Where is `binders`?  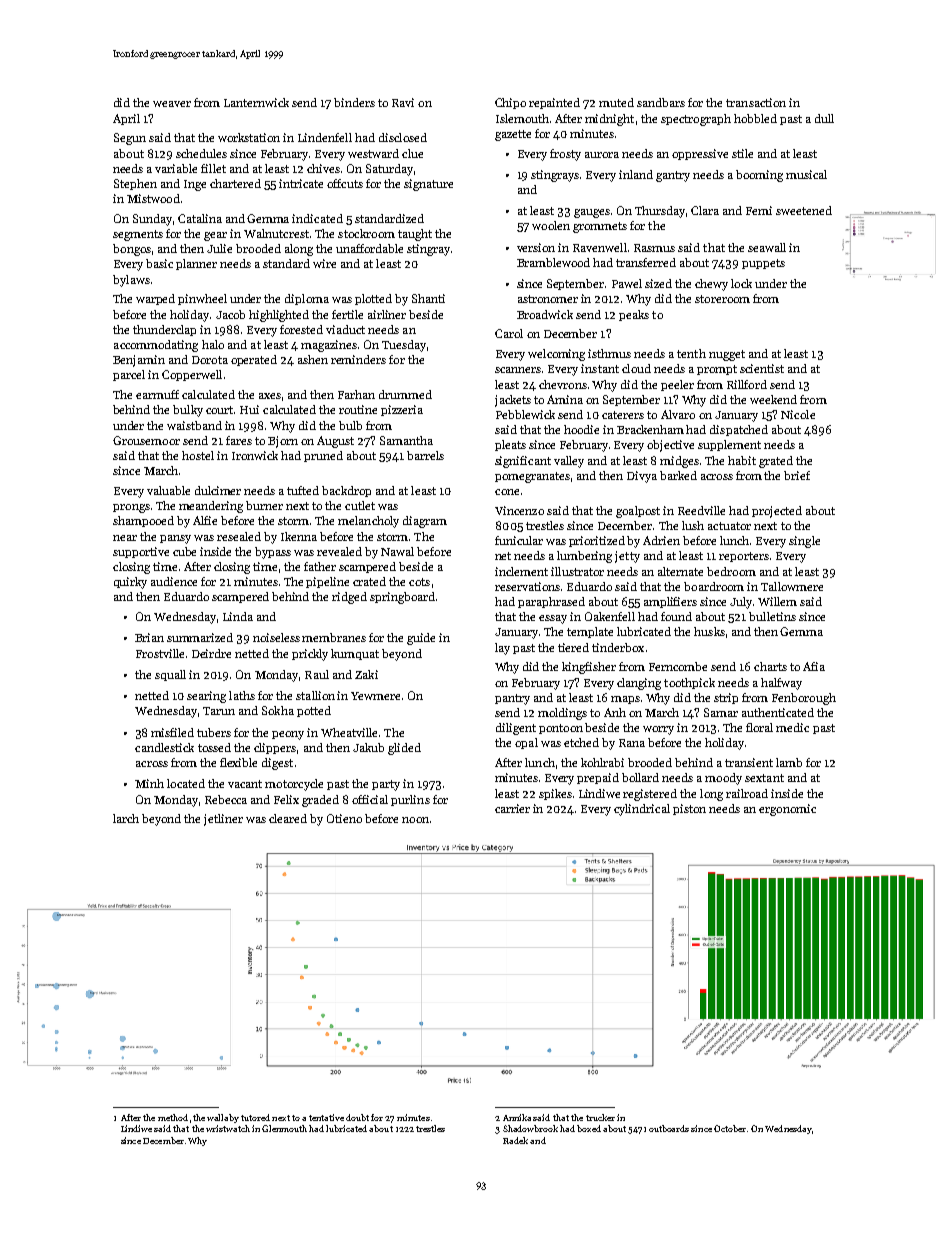 binders is located at coordinates (354, 102).
